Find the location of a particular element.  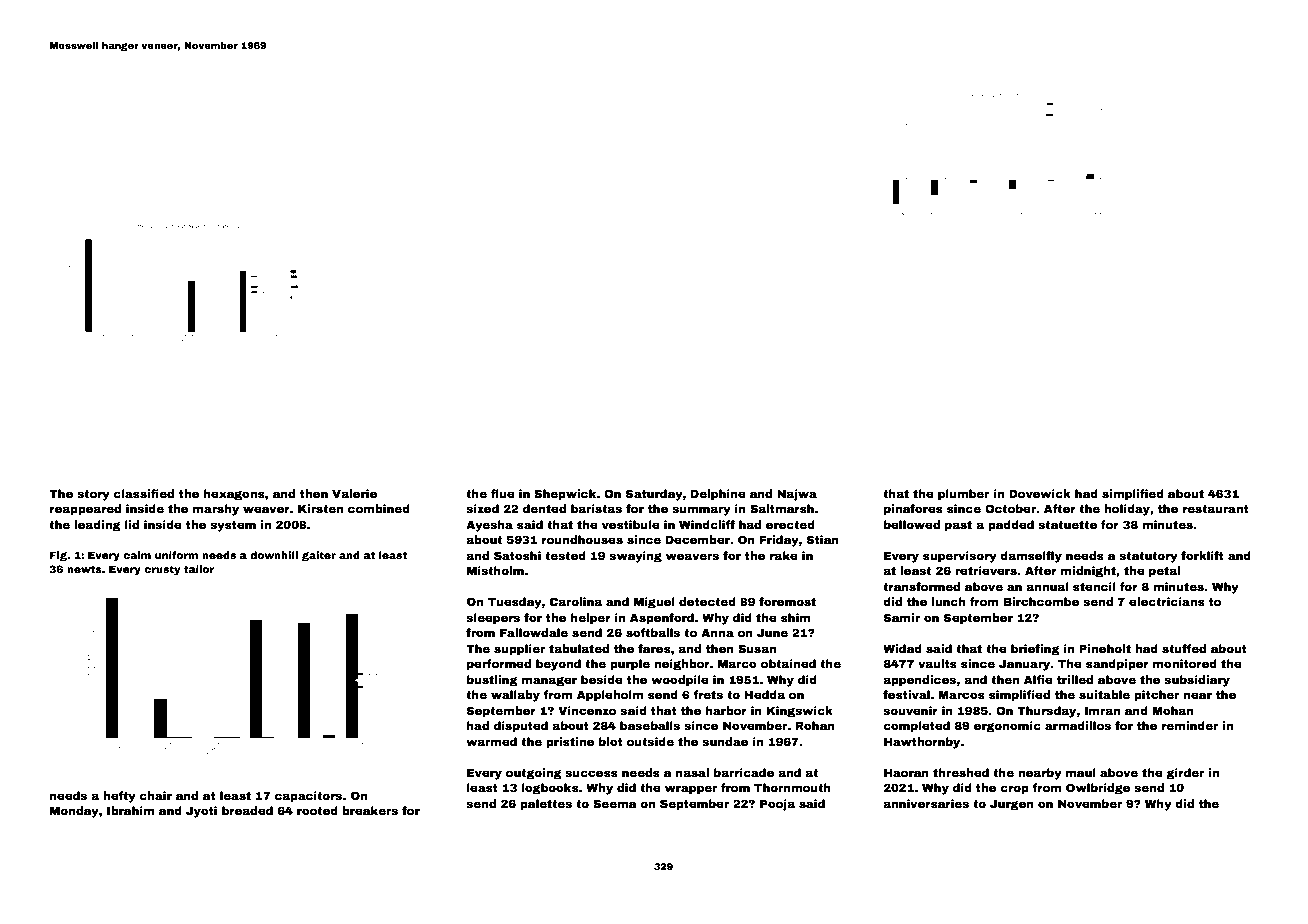

Delphine is located at coordinates (718, 495).
